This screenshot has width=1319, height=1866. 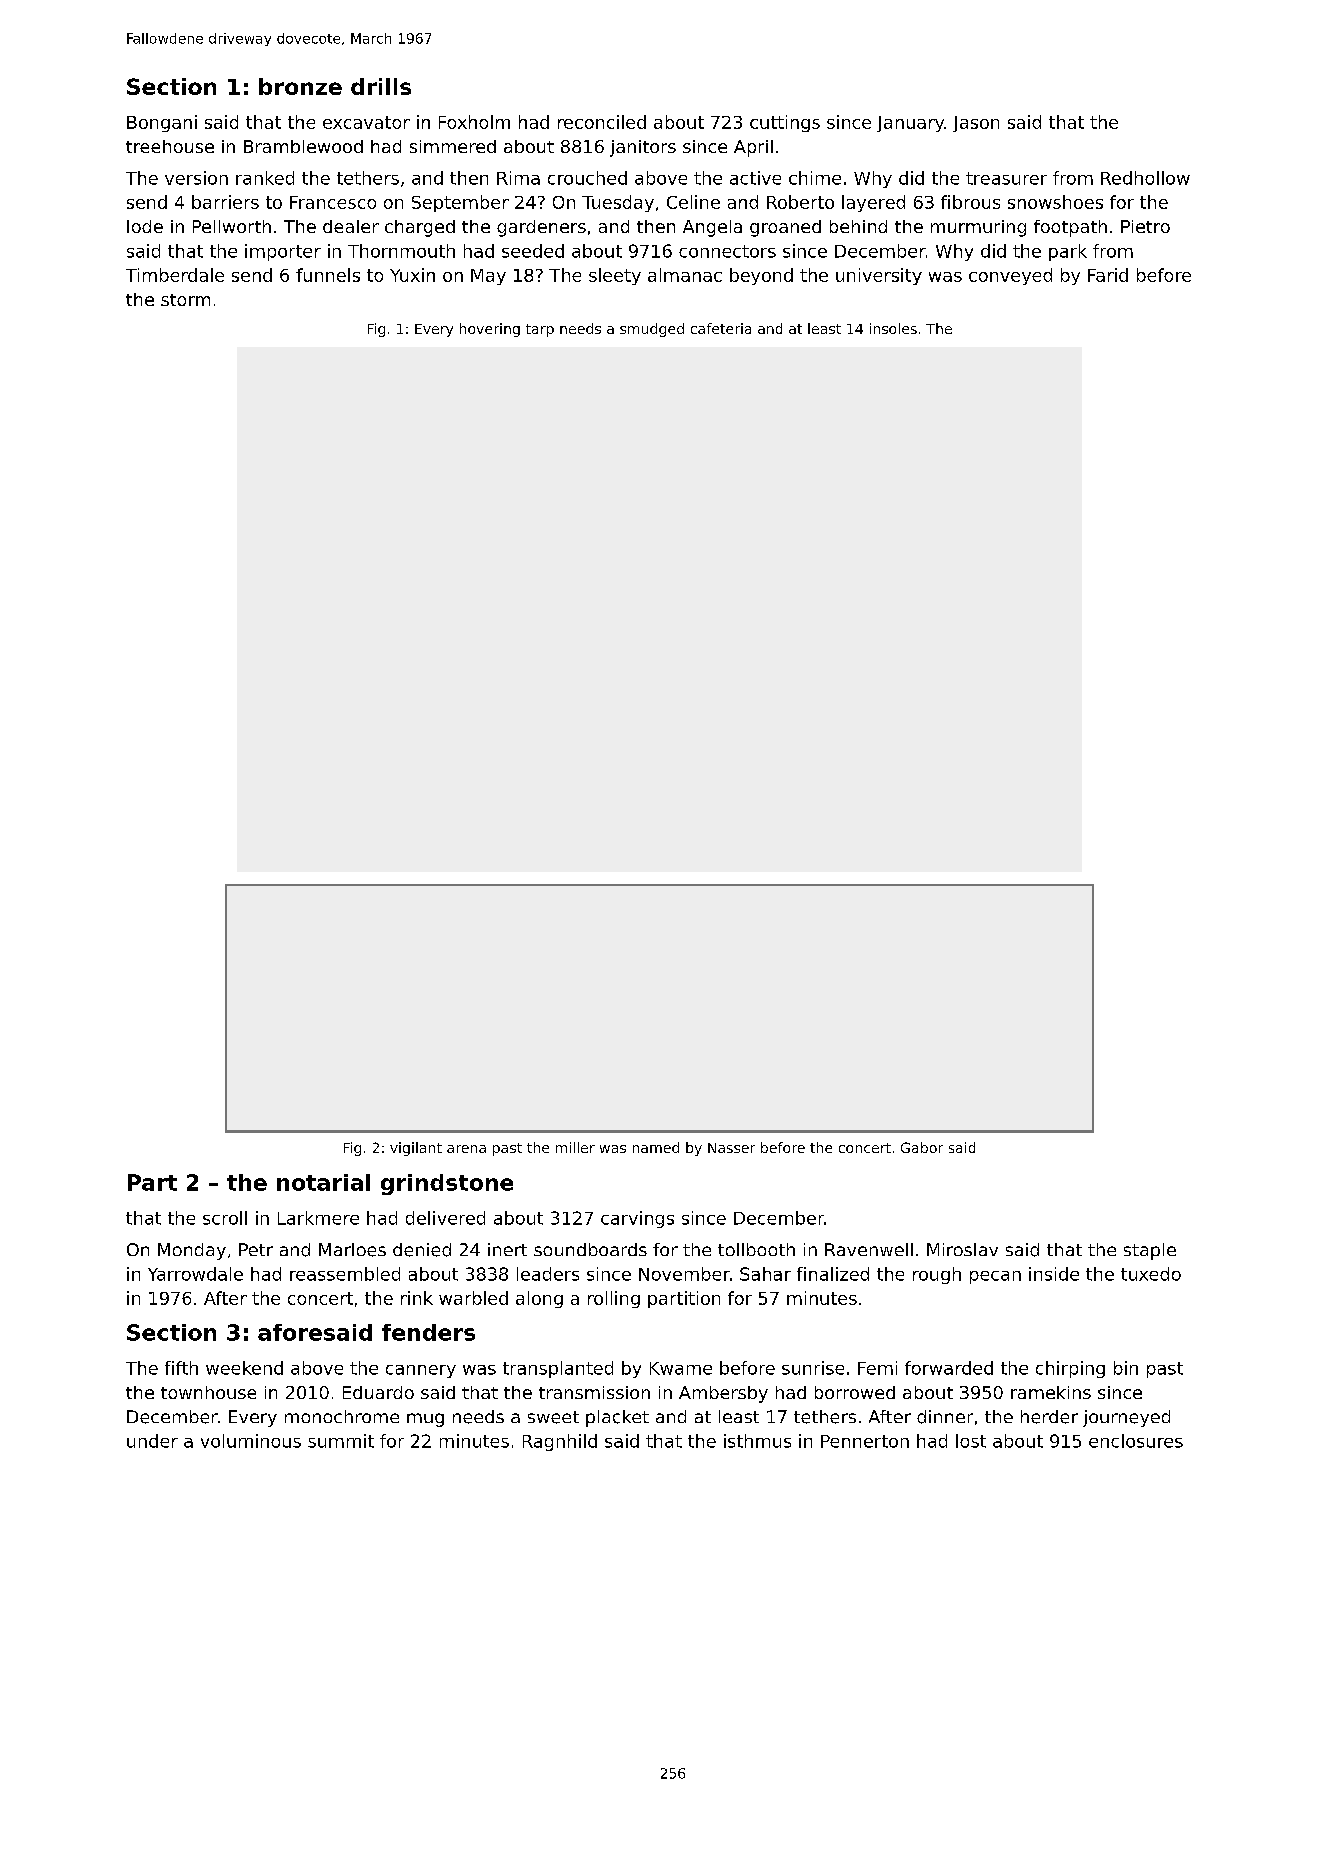 What do you see at coordinates (721, 328) in the screenshot?
I see `cafeteria` at bounding box center [721, 328].
